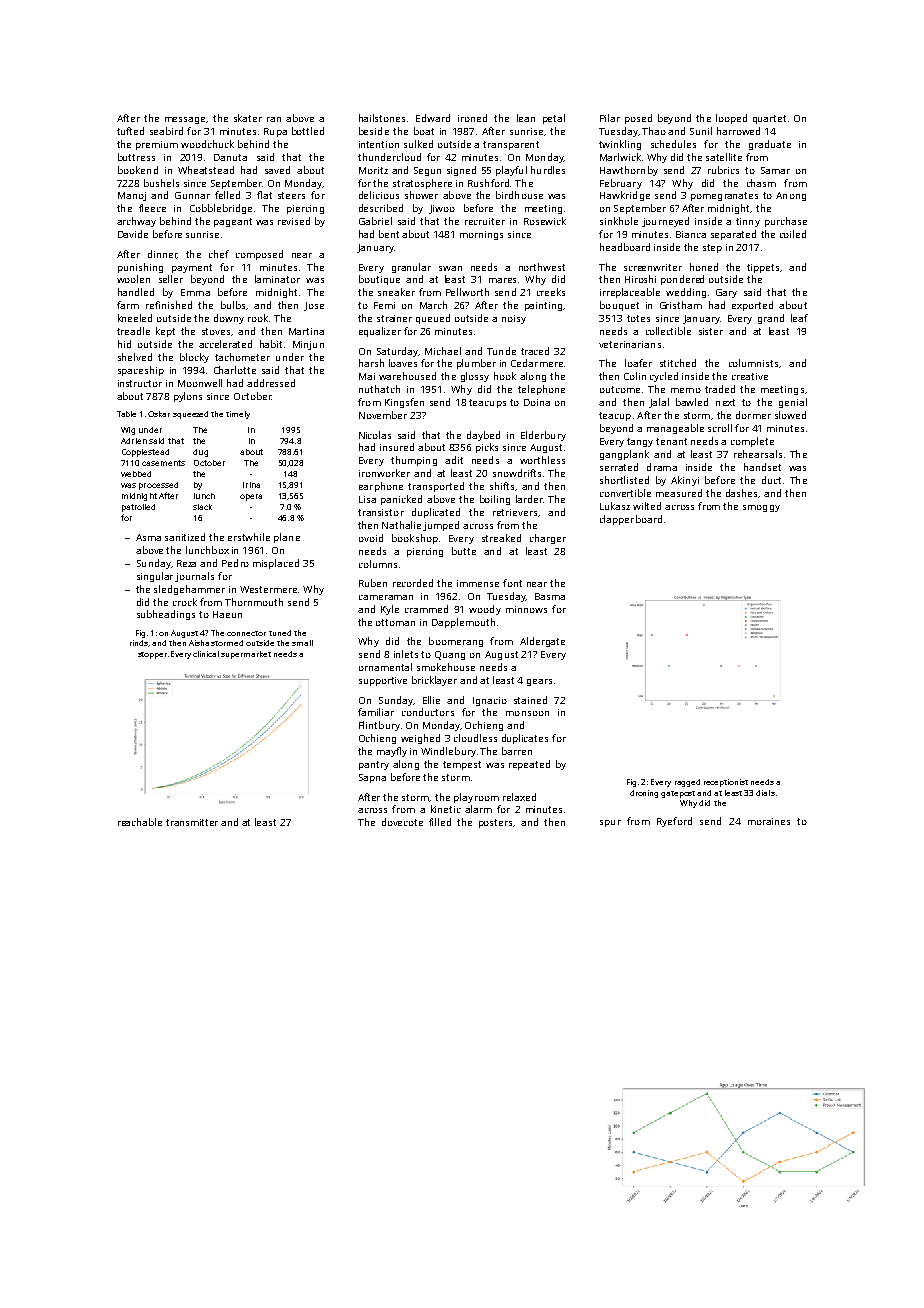 The width and height of the screenshot is (924, 1308). I want to click on posters, so click(495, 823).
